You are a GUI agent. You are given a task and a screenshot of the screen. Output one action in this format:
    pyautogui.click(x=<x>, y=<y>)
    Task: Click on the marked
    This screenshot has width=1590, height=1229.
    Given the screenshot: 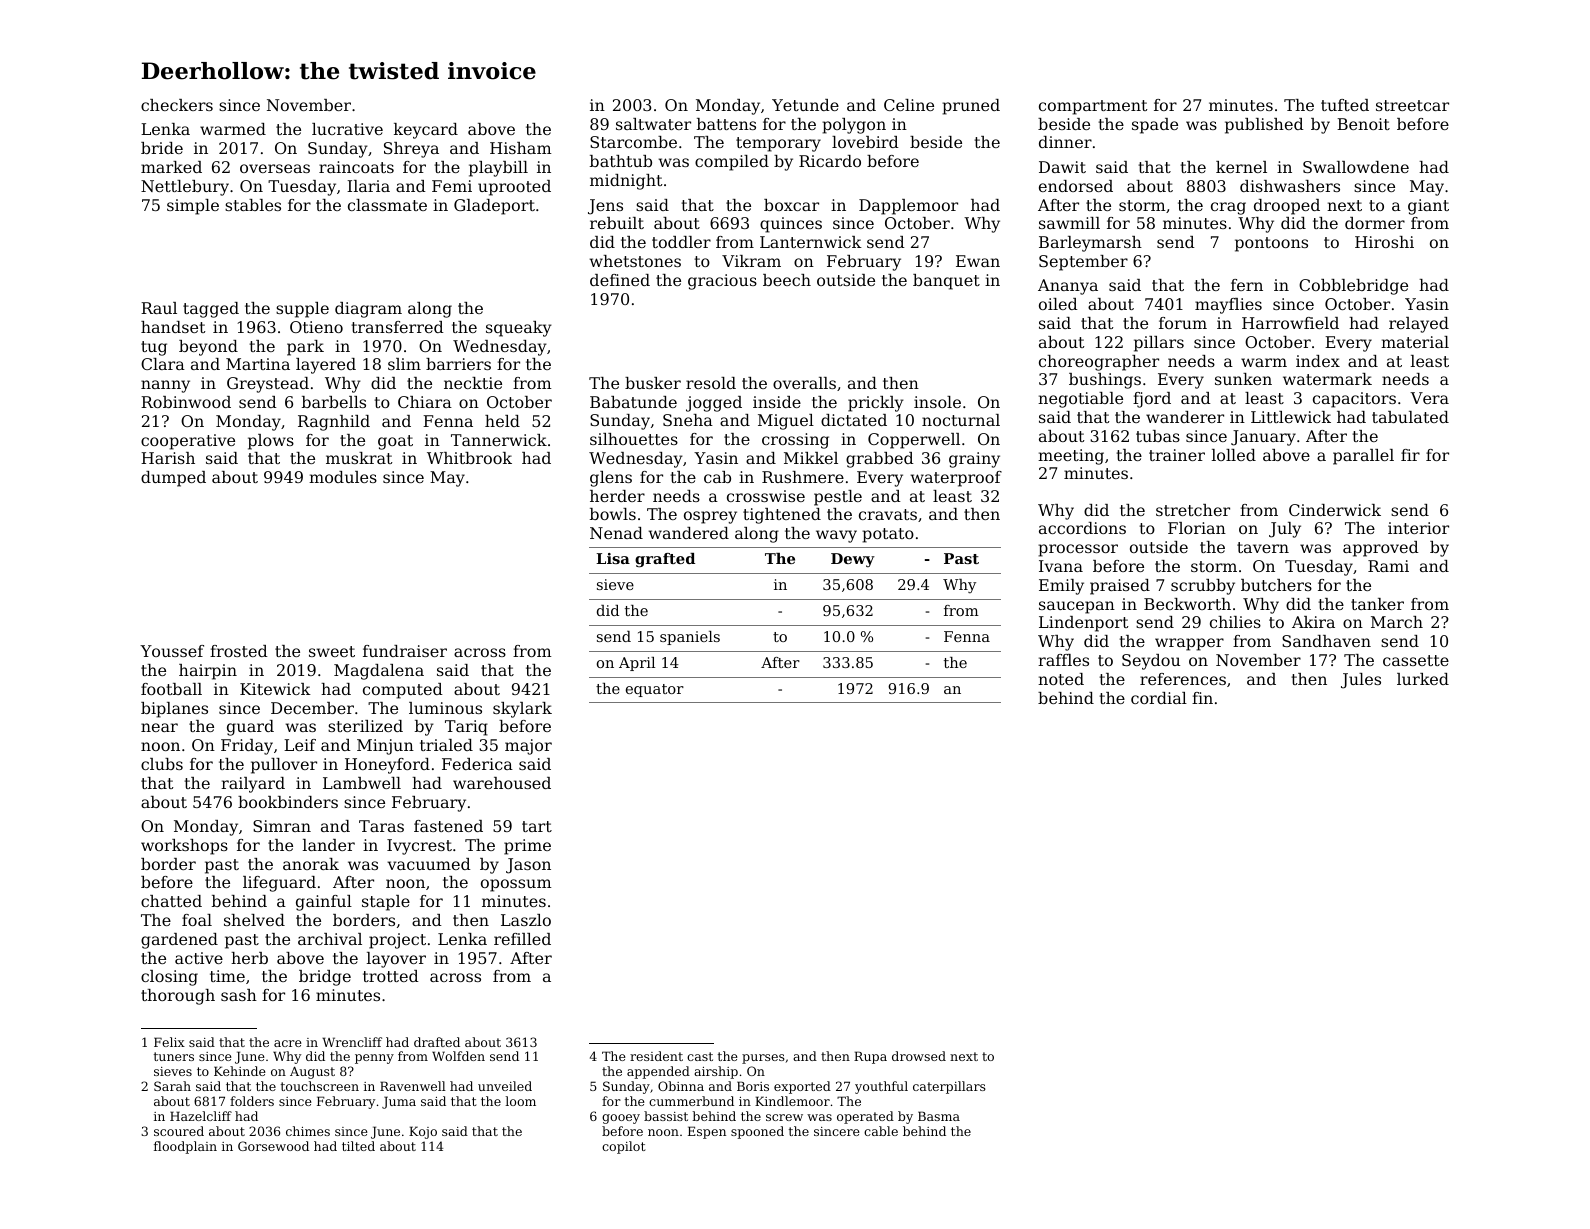 What is the action you would take?
    pyautogui.click(x=171, y=167)
